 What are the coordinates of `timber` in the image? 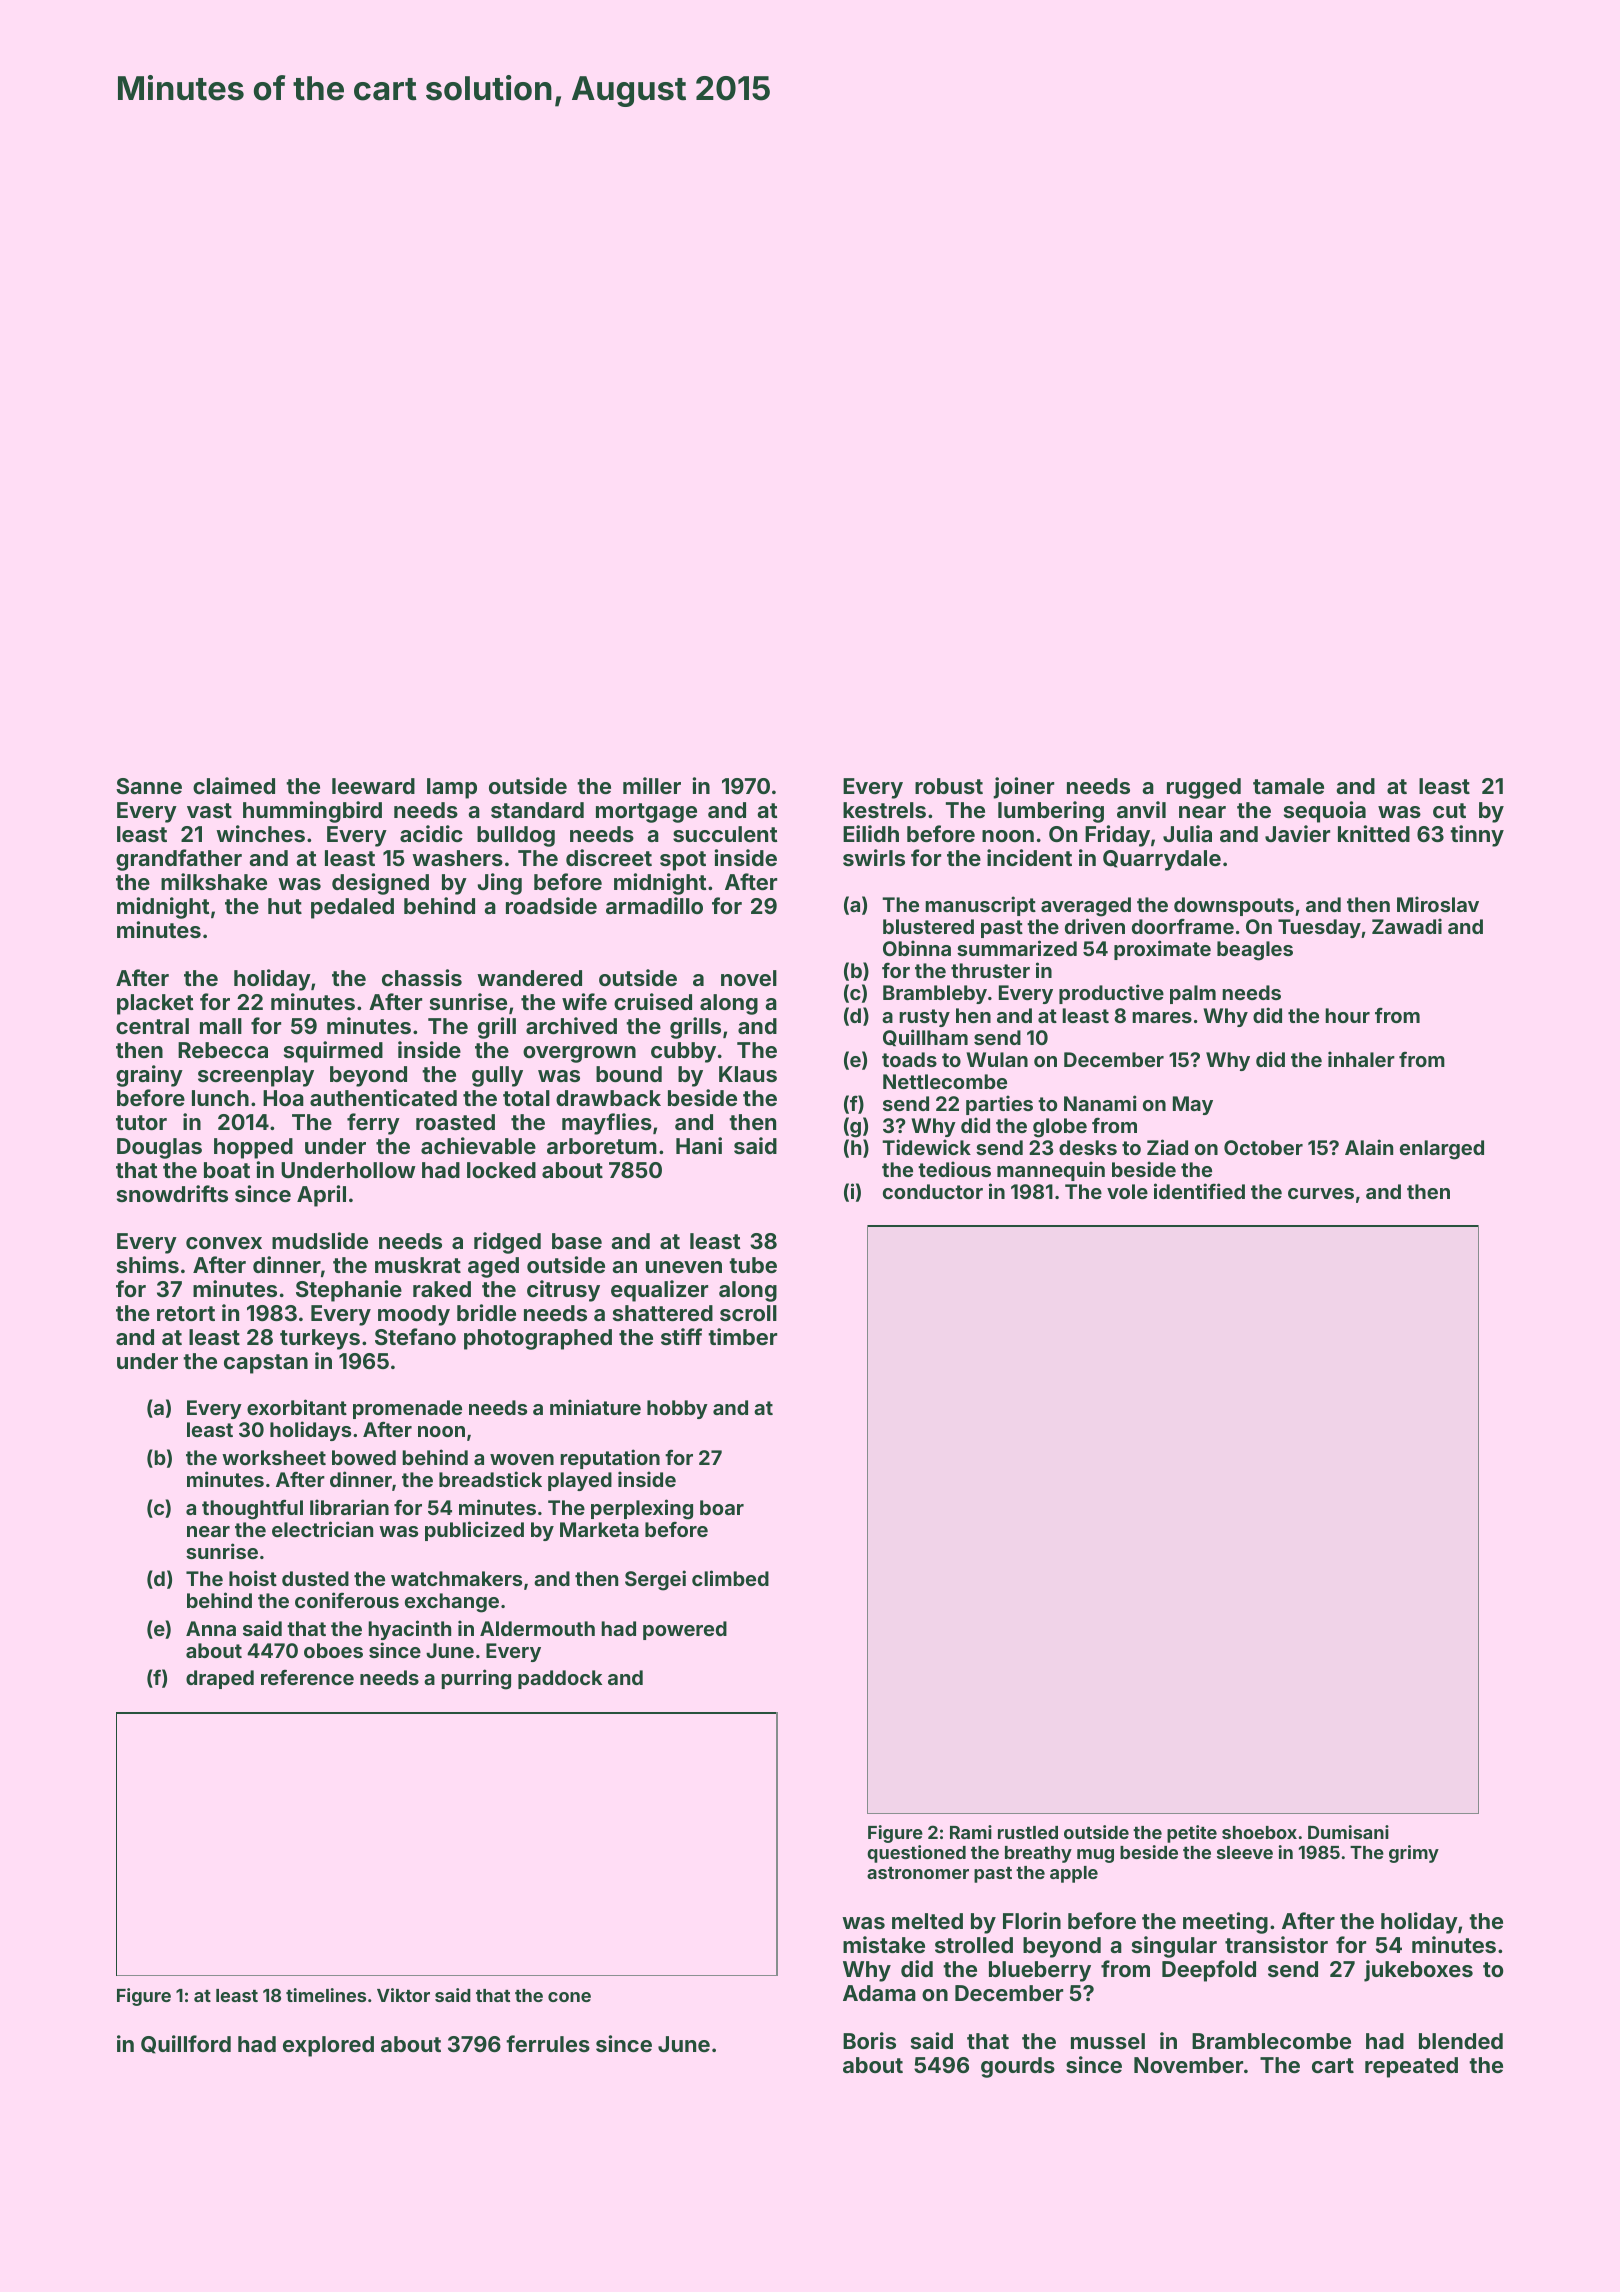 It's located at (742, 1336).
